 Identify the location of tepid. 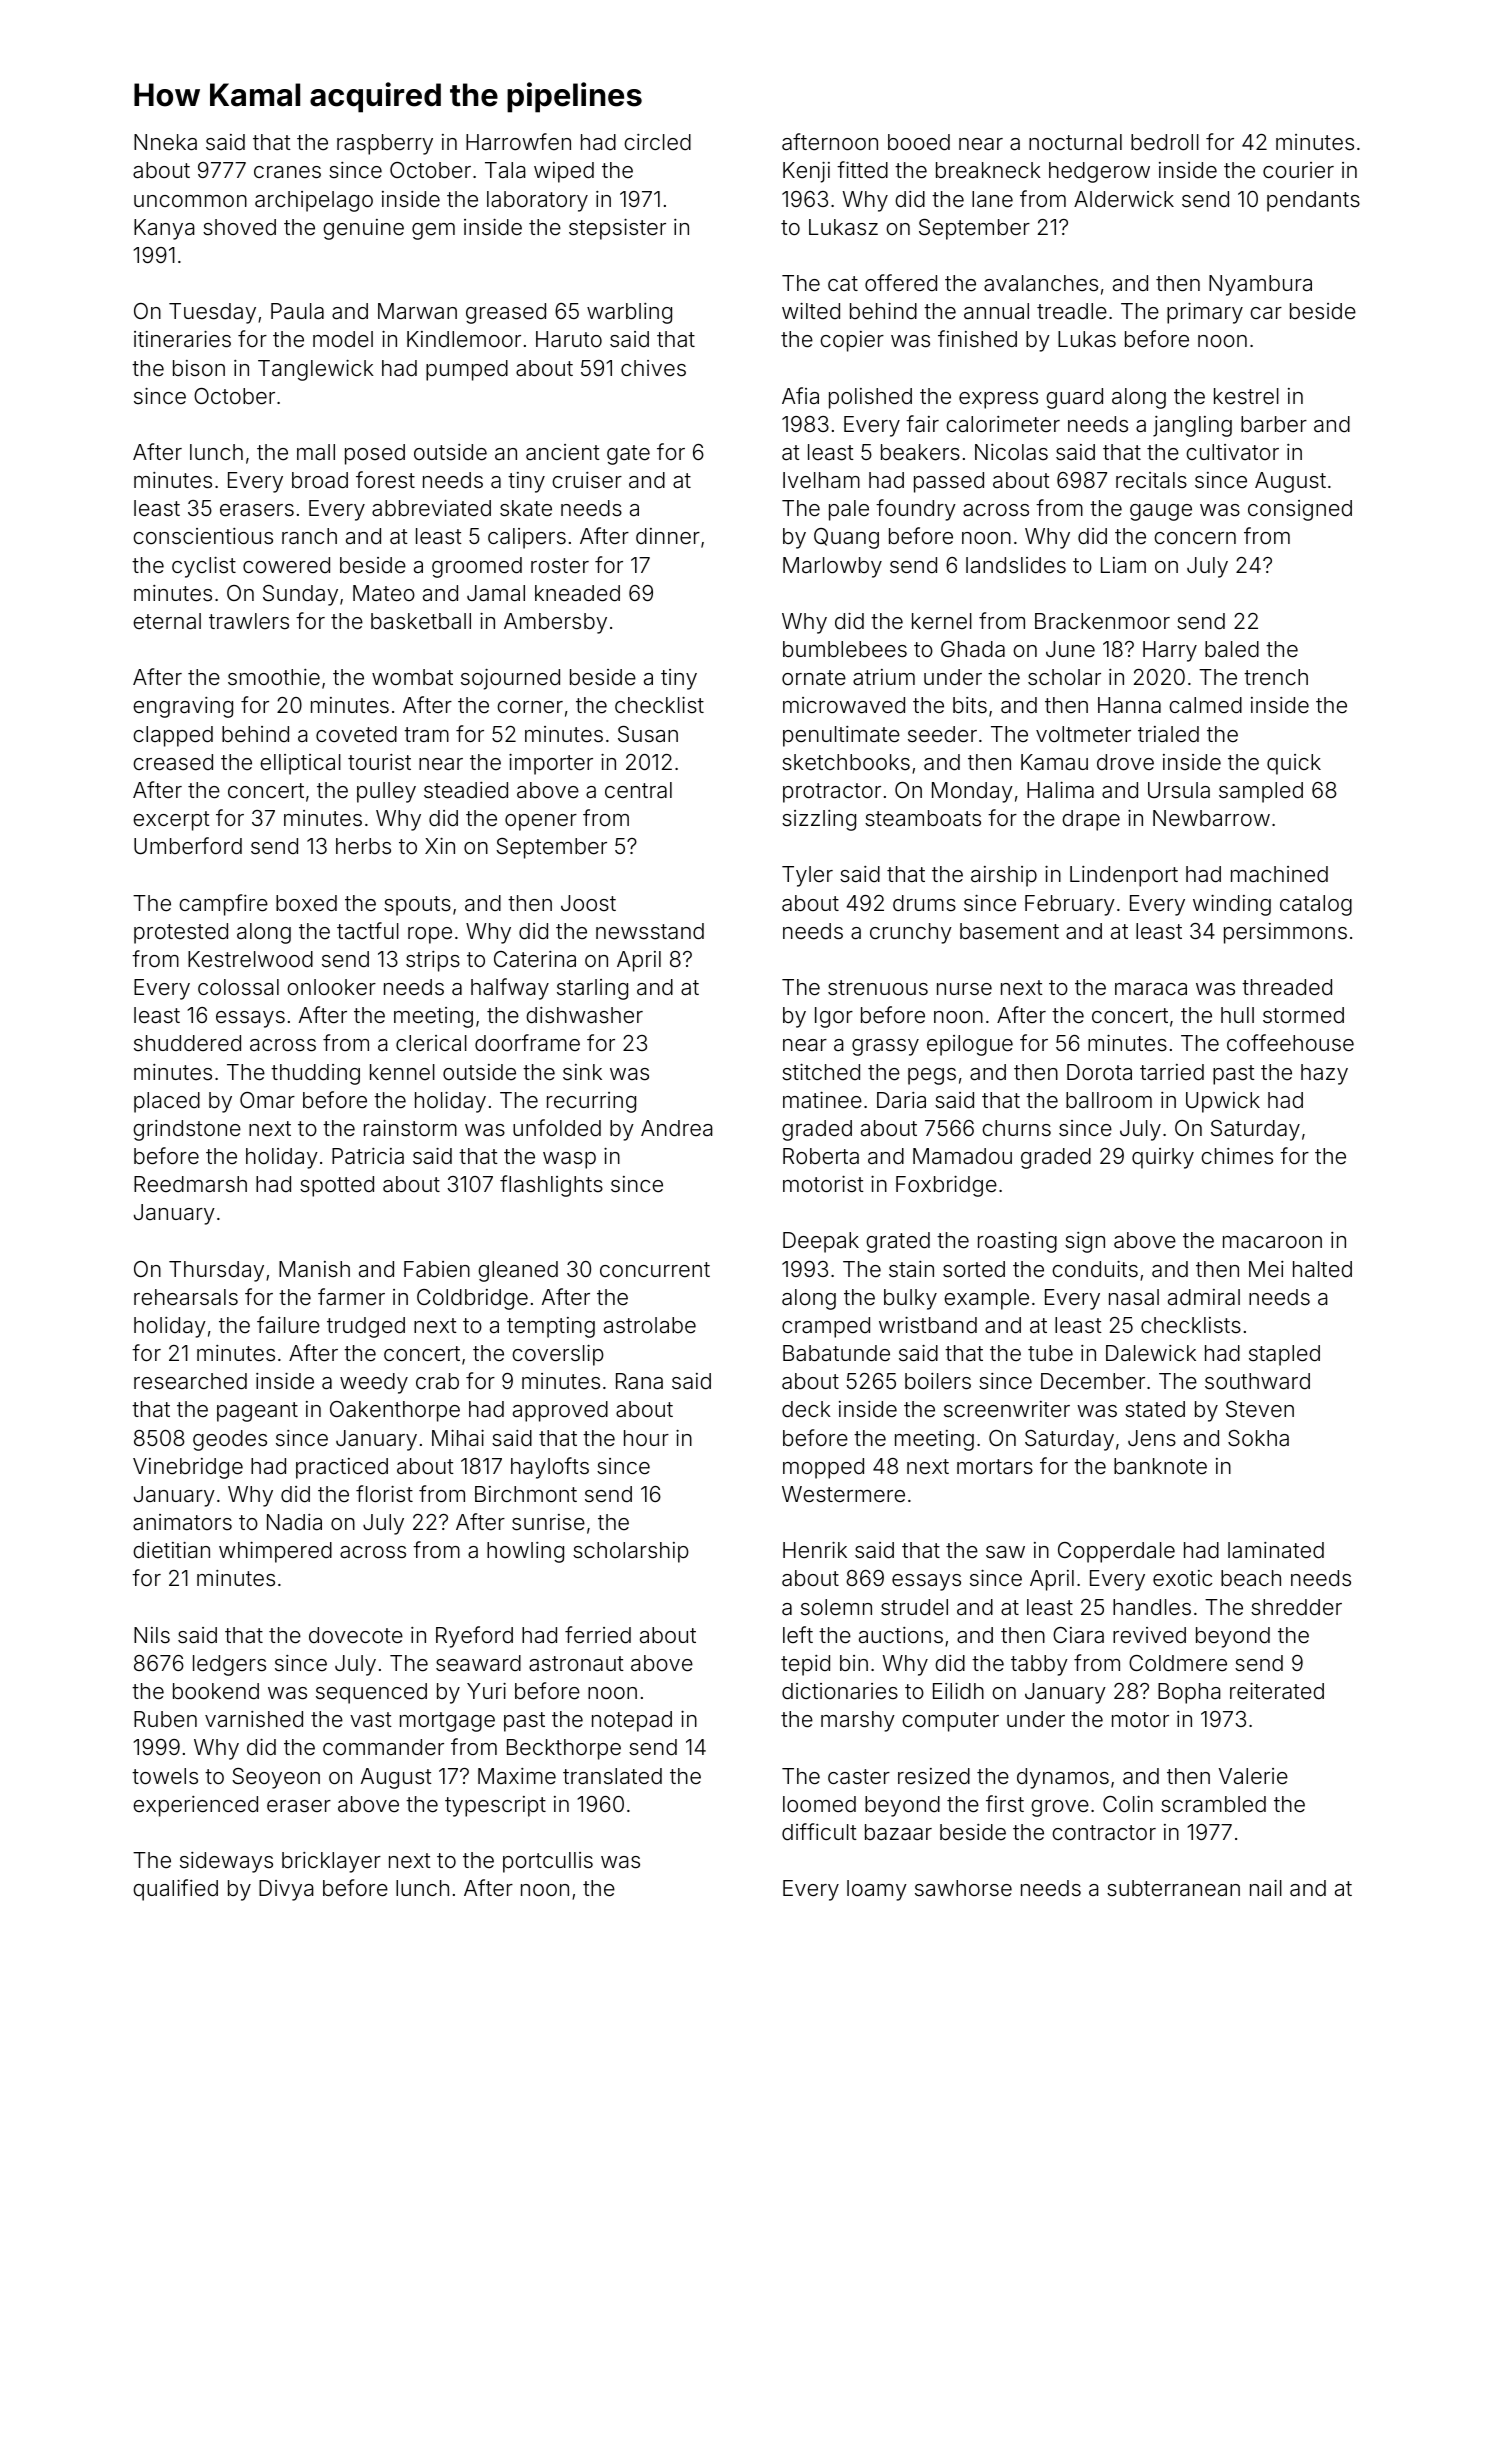
(805, 1665).
